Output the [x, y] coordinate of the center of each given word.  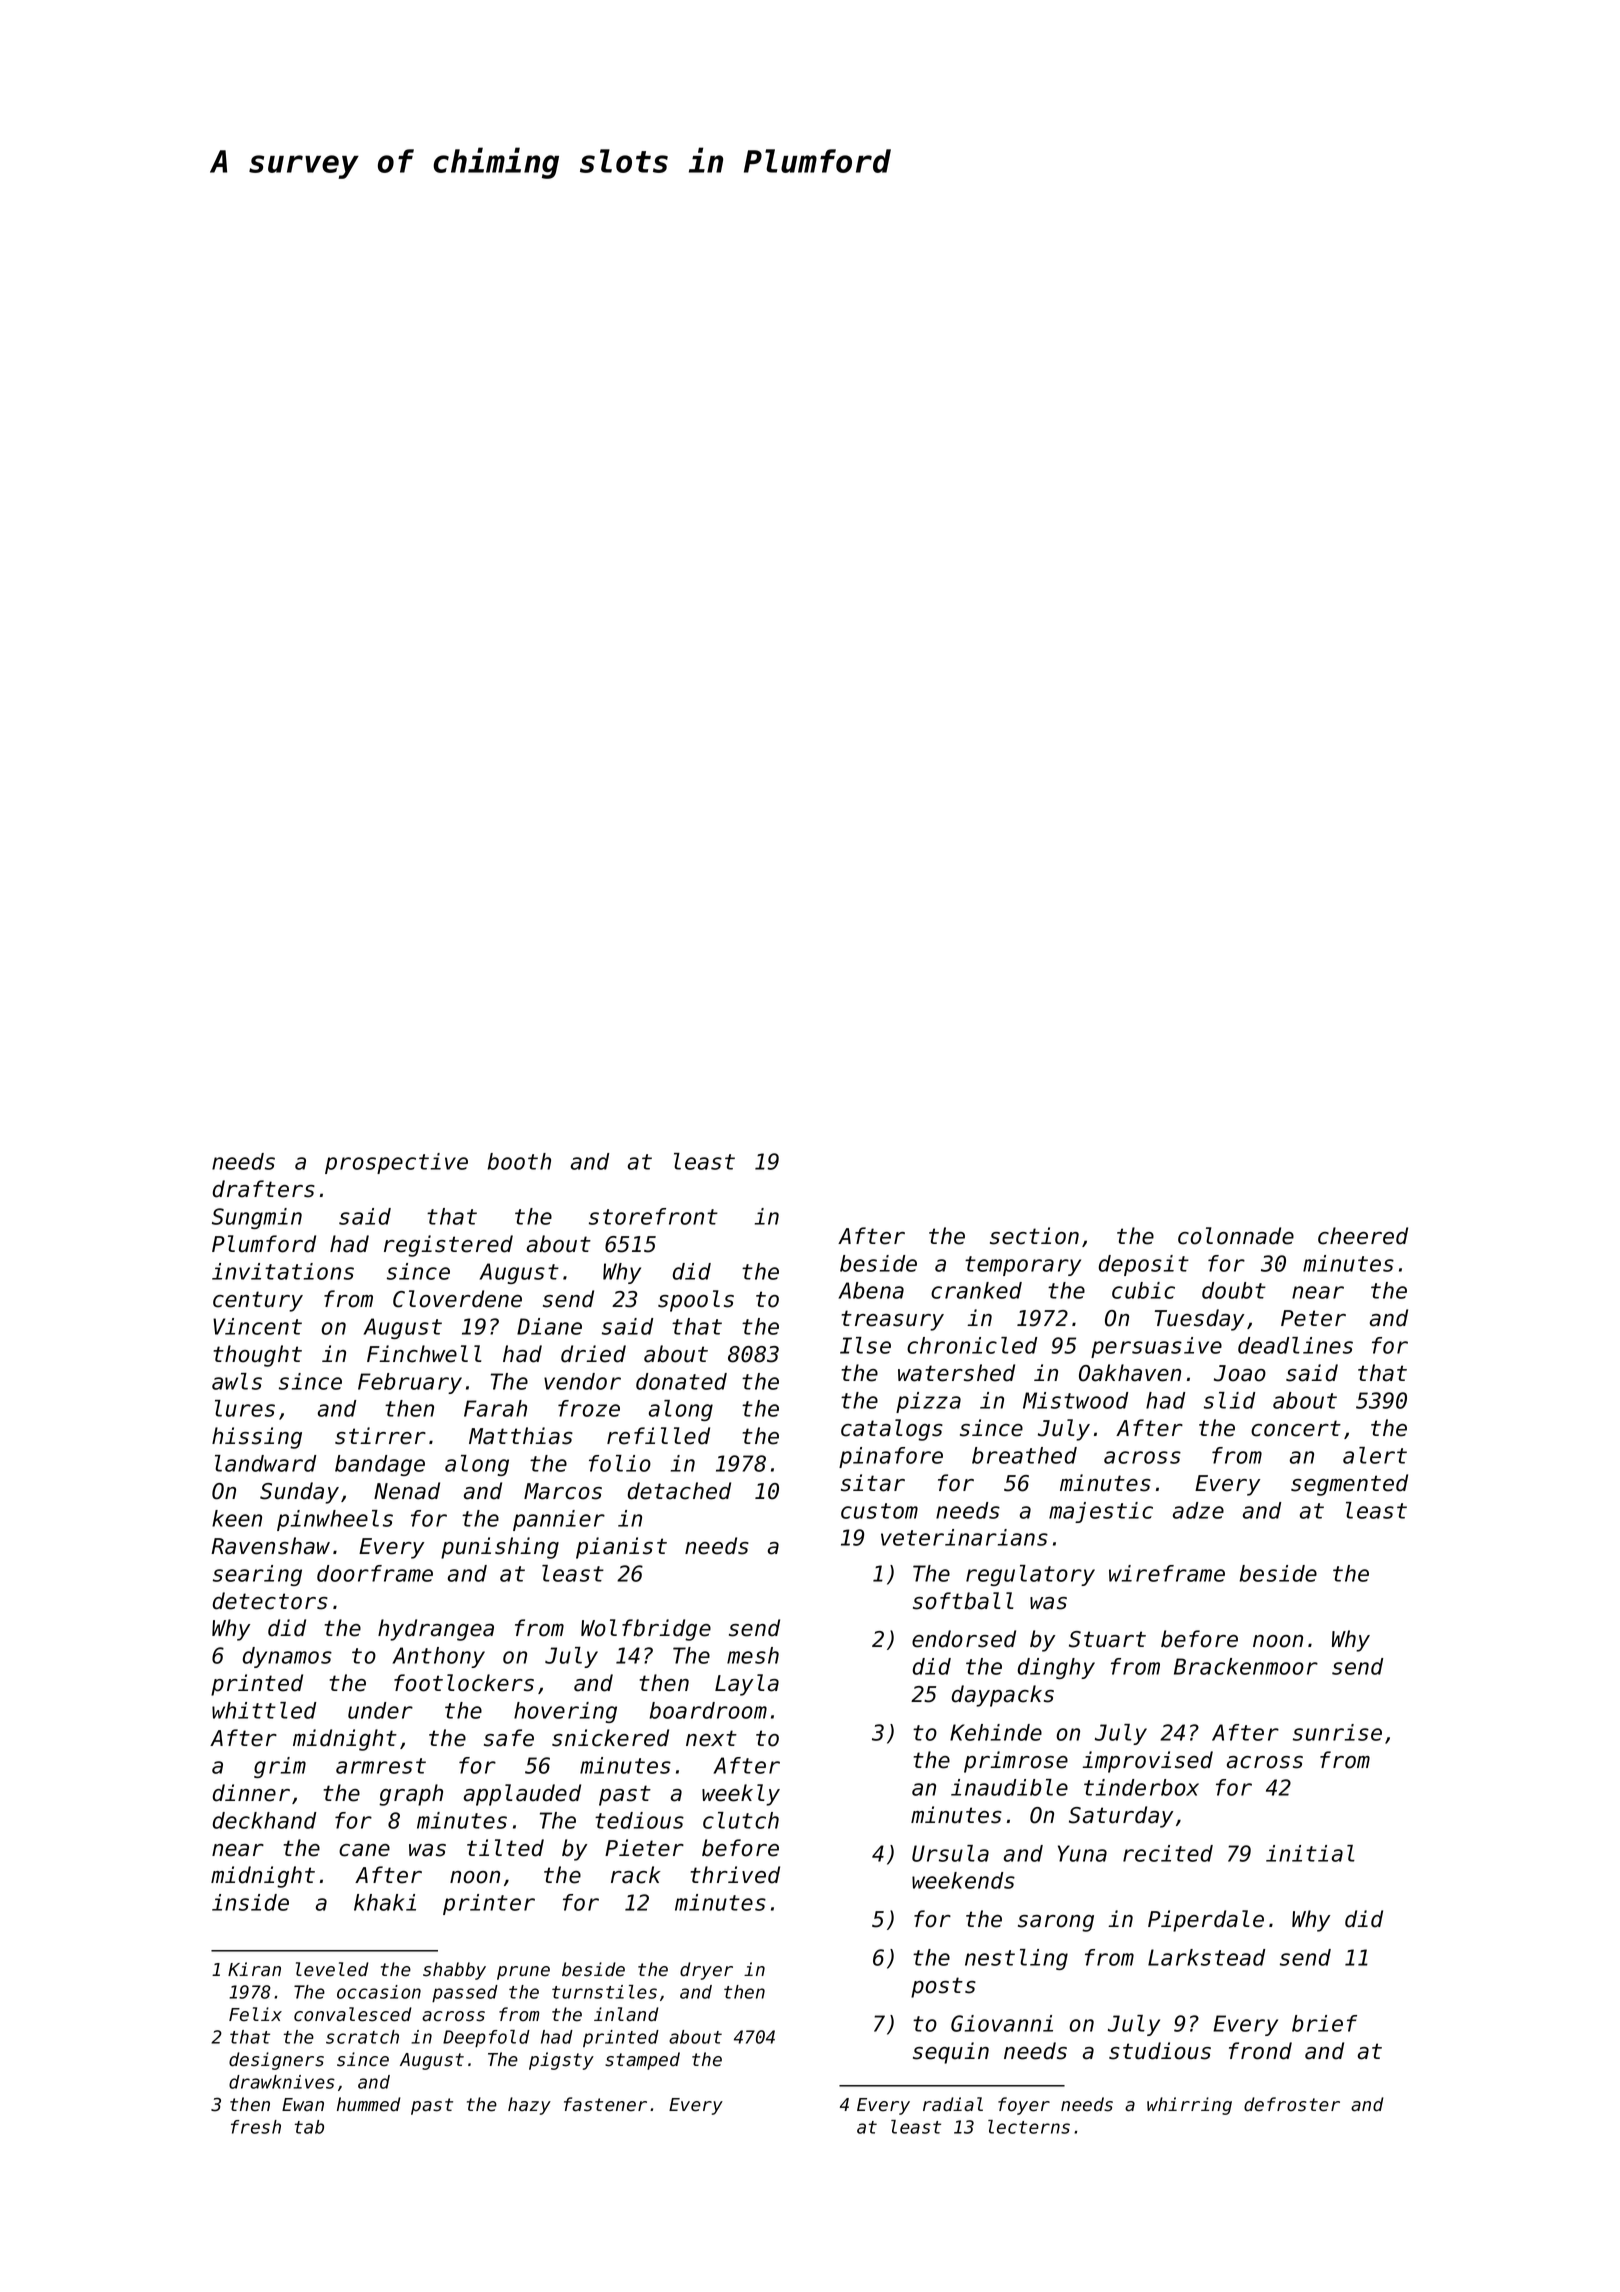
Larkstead [1206, 1957]
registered [448, 1246]
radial [953, 2104]
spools [696, 1301]
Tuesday [1199, 1320]
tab [309, 2127]
